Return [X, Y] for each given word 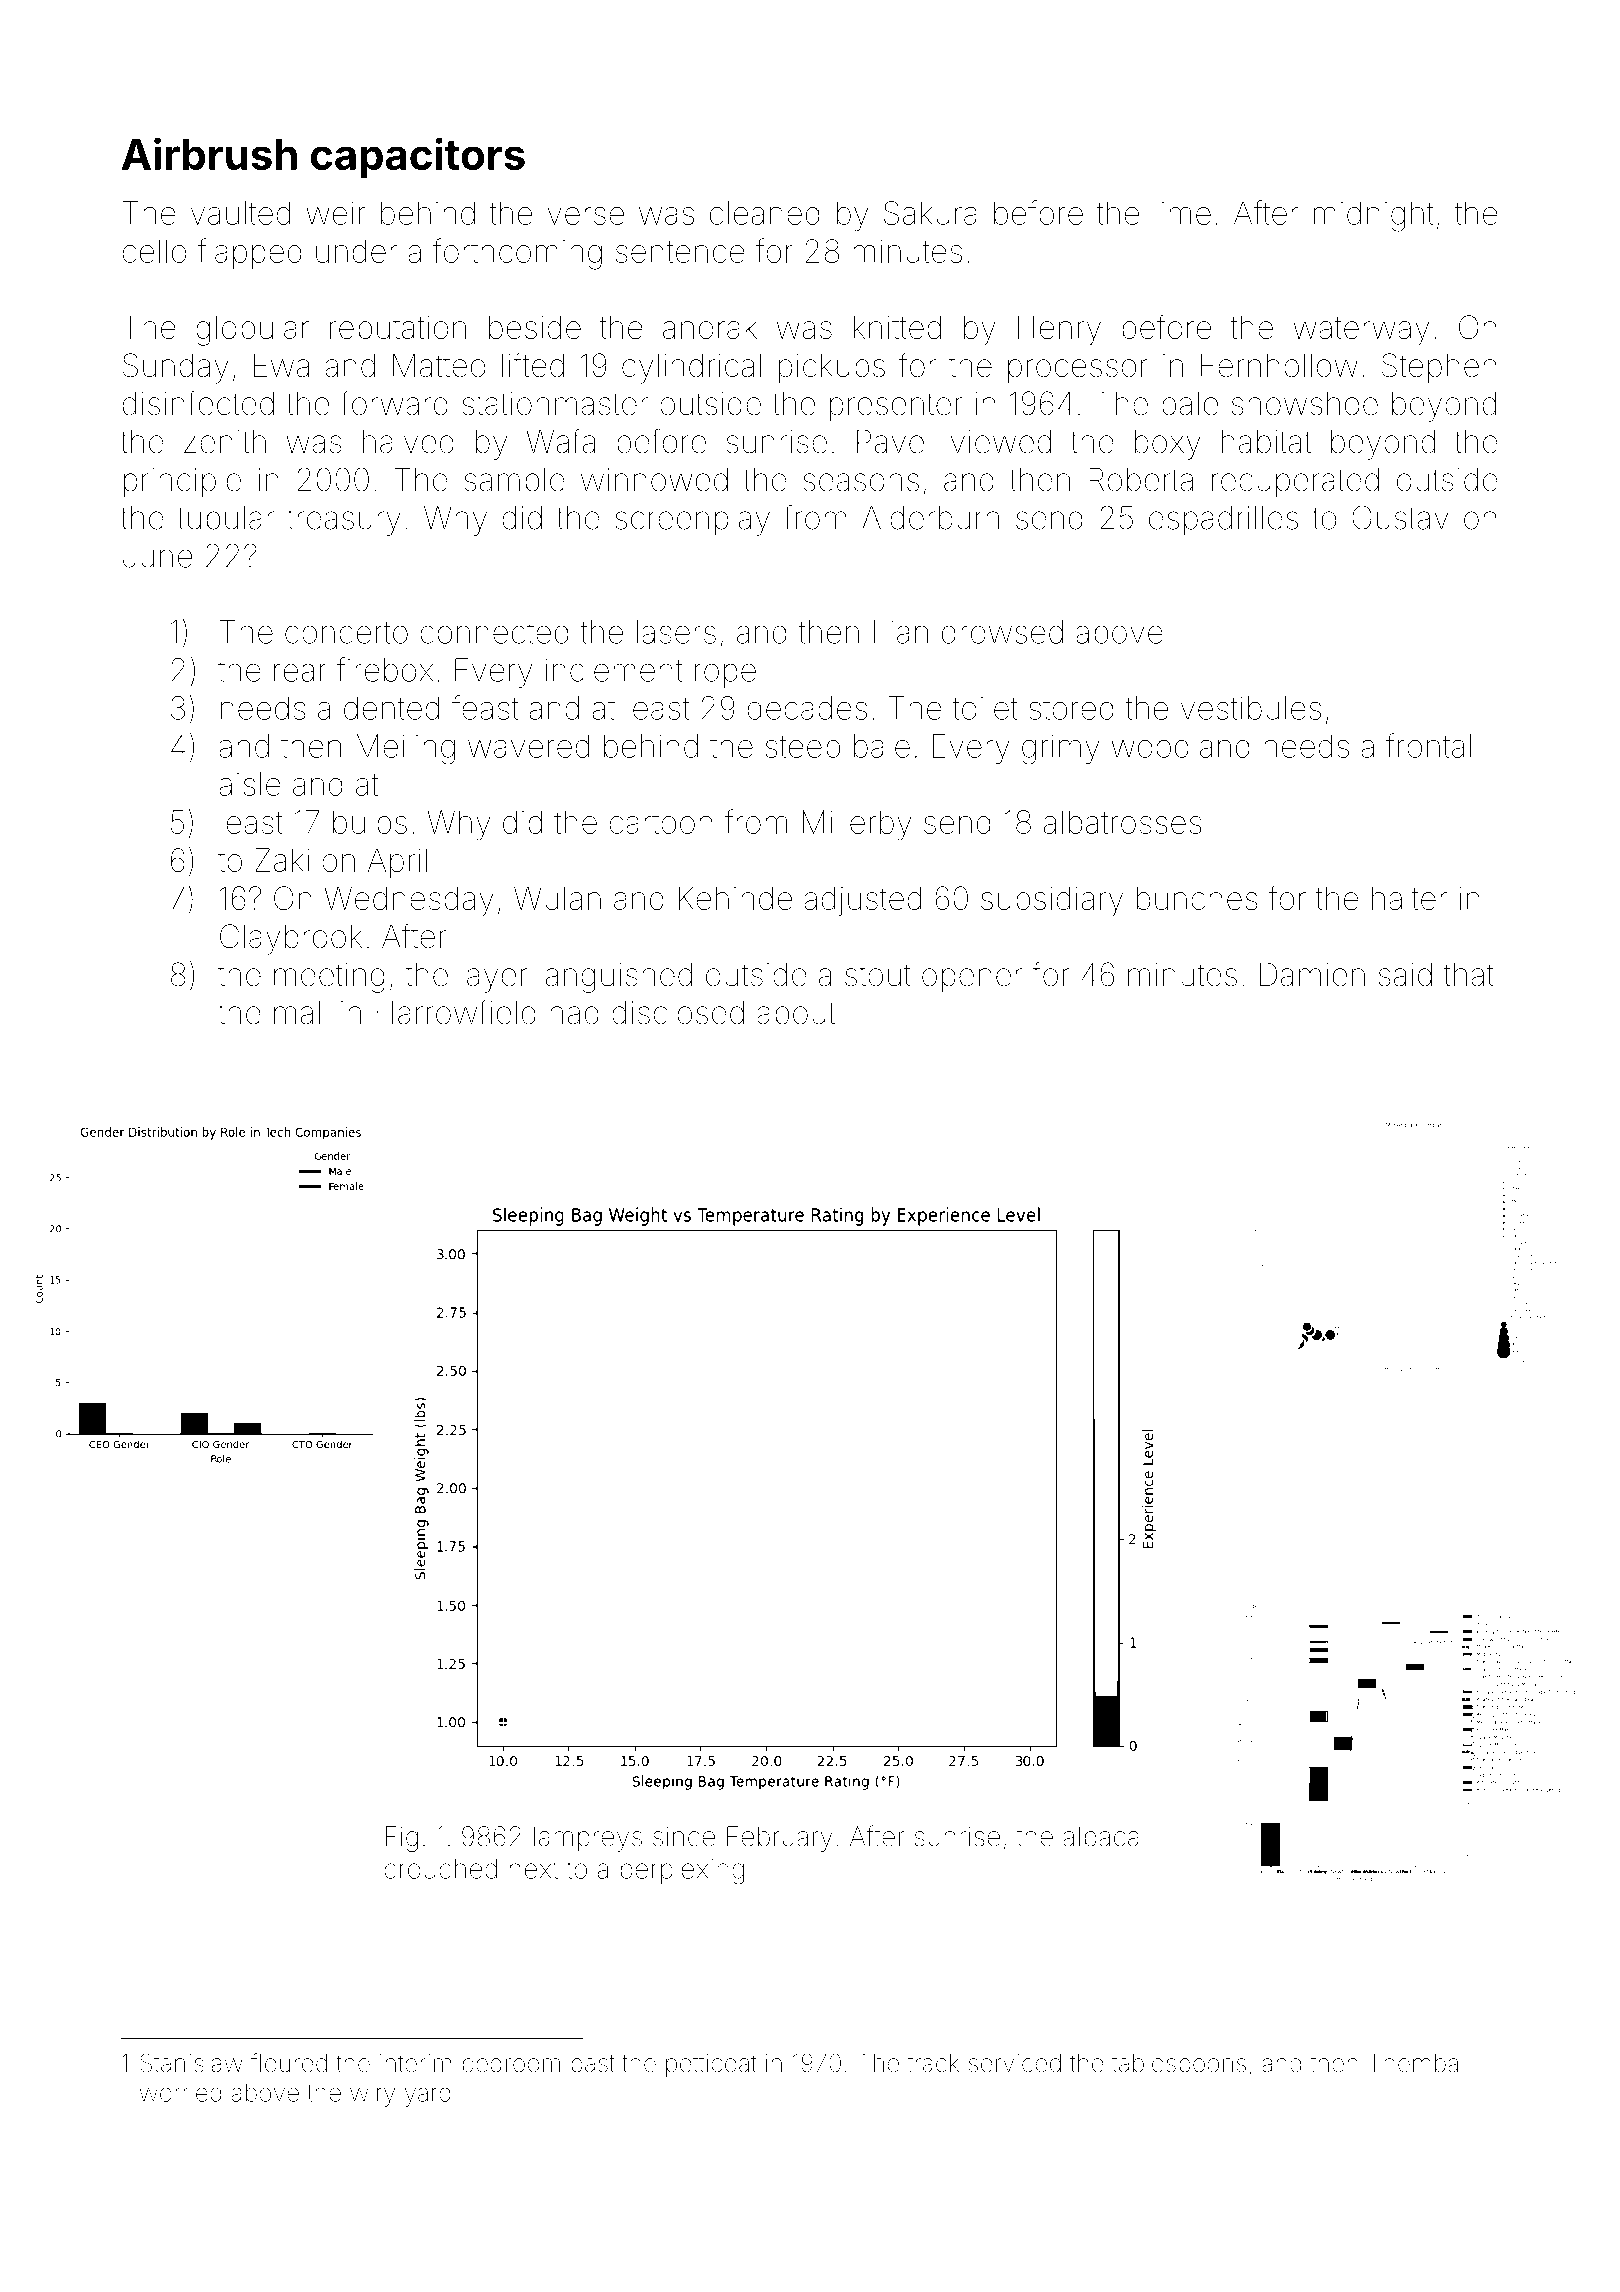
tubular [226, 518]
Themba [1413, 2063]
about [796, 1013]
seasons [861, 482]
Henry [1059, 330]
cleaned [765, 213]
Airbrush [209, 153]
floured [289, 2063]
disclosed [678, 1012]
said [1405, 975]
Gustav [1400, 517]
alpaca [1101, 1839]
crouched [440, 1869]
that [1469, 975]
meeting [329, 978]
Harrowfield [456, 1012]
